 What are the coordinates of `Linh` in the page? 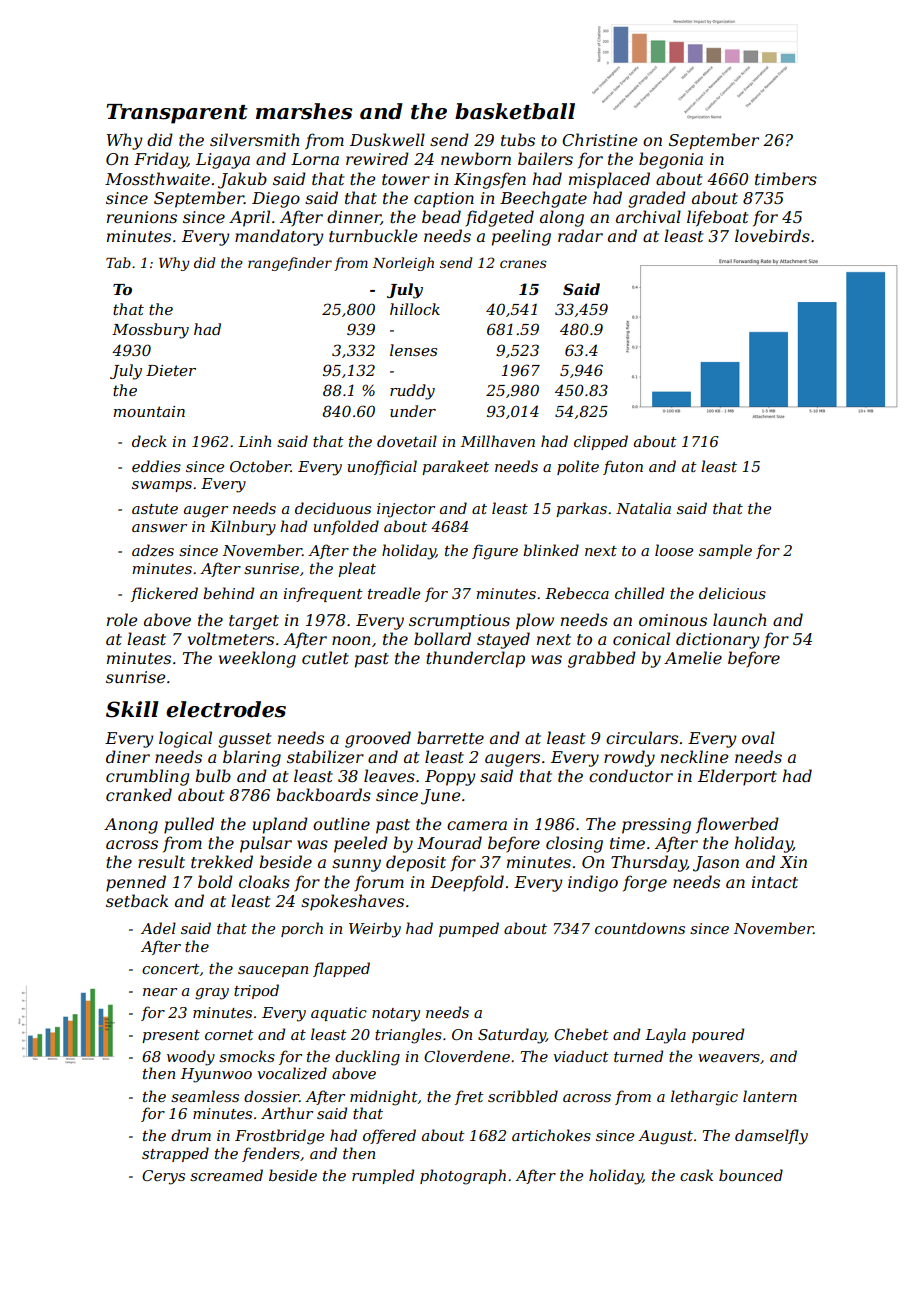 It's located at (254, 441).
